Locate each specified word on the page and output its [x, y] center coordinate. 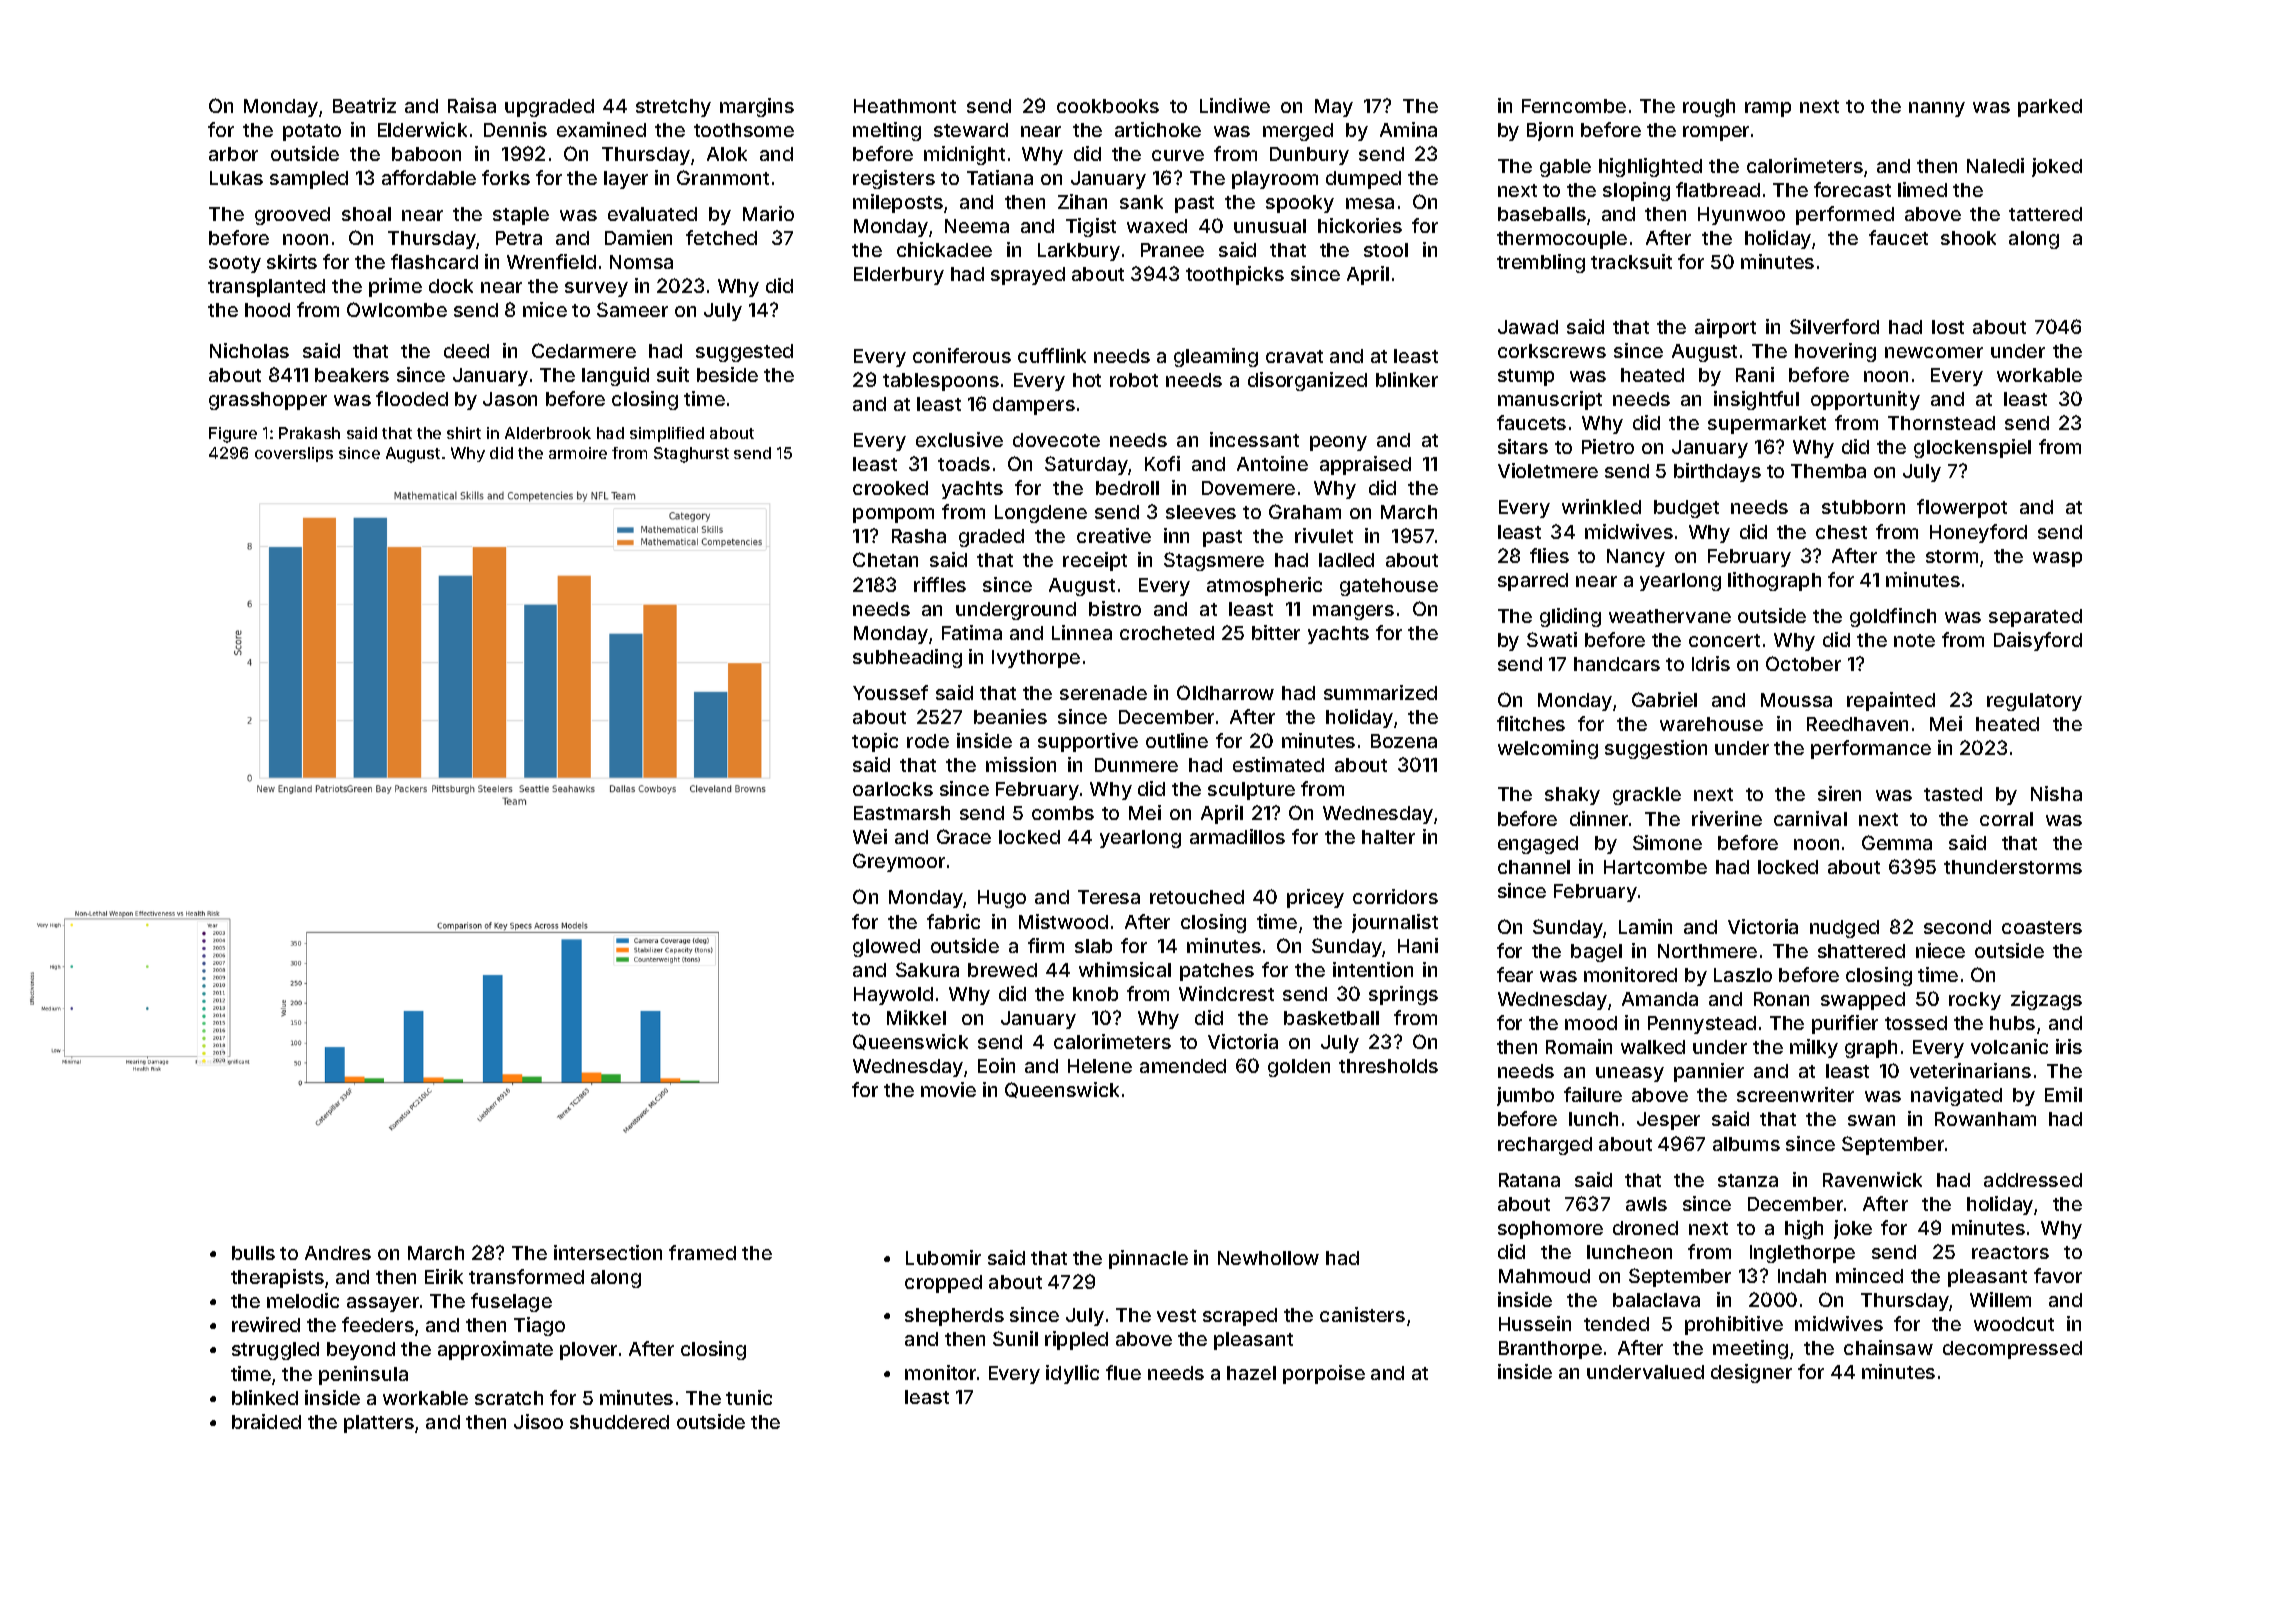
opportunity [1865, 400]
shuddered [619, 1422]
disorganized [1307, 381]
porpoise [1324, 1374]
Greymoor [899, 862]
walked [1653, 1047]
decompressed [2012, 1350]
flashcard [434, 261]
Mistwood [1063, 921]
